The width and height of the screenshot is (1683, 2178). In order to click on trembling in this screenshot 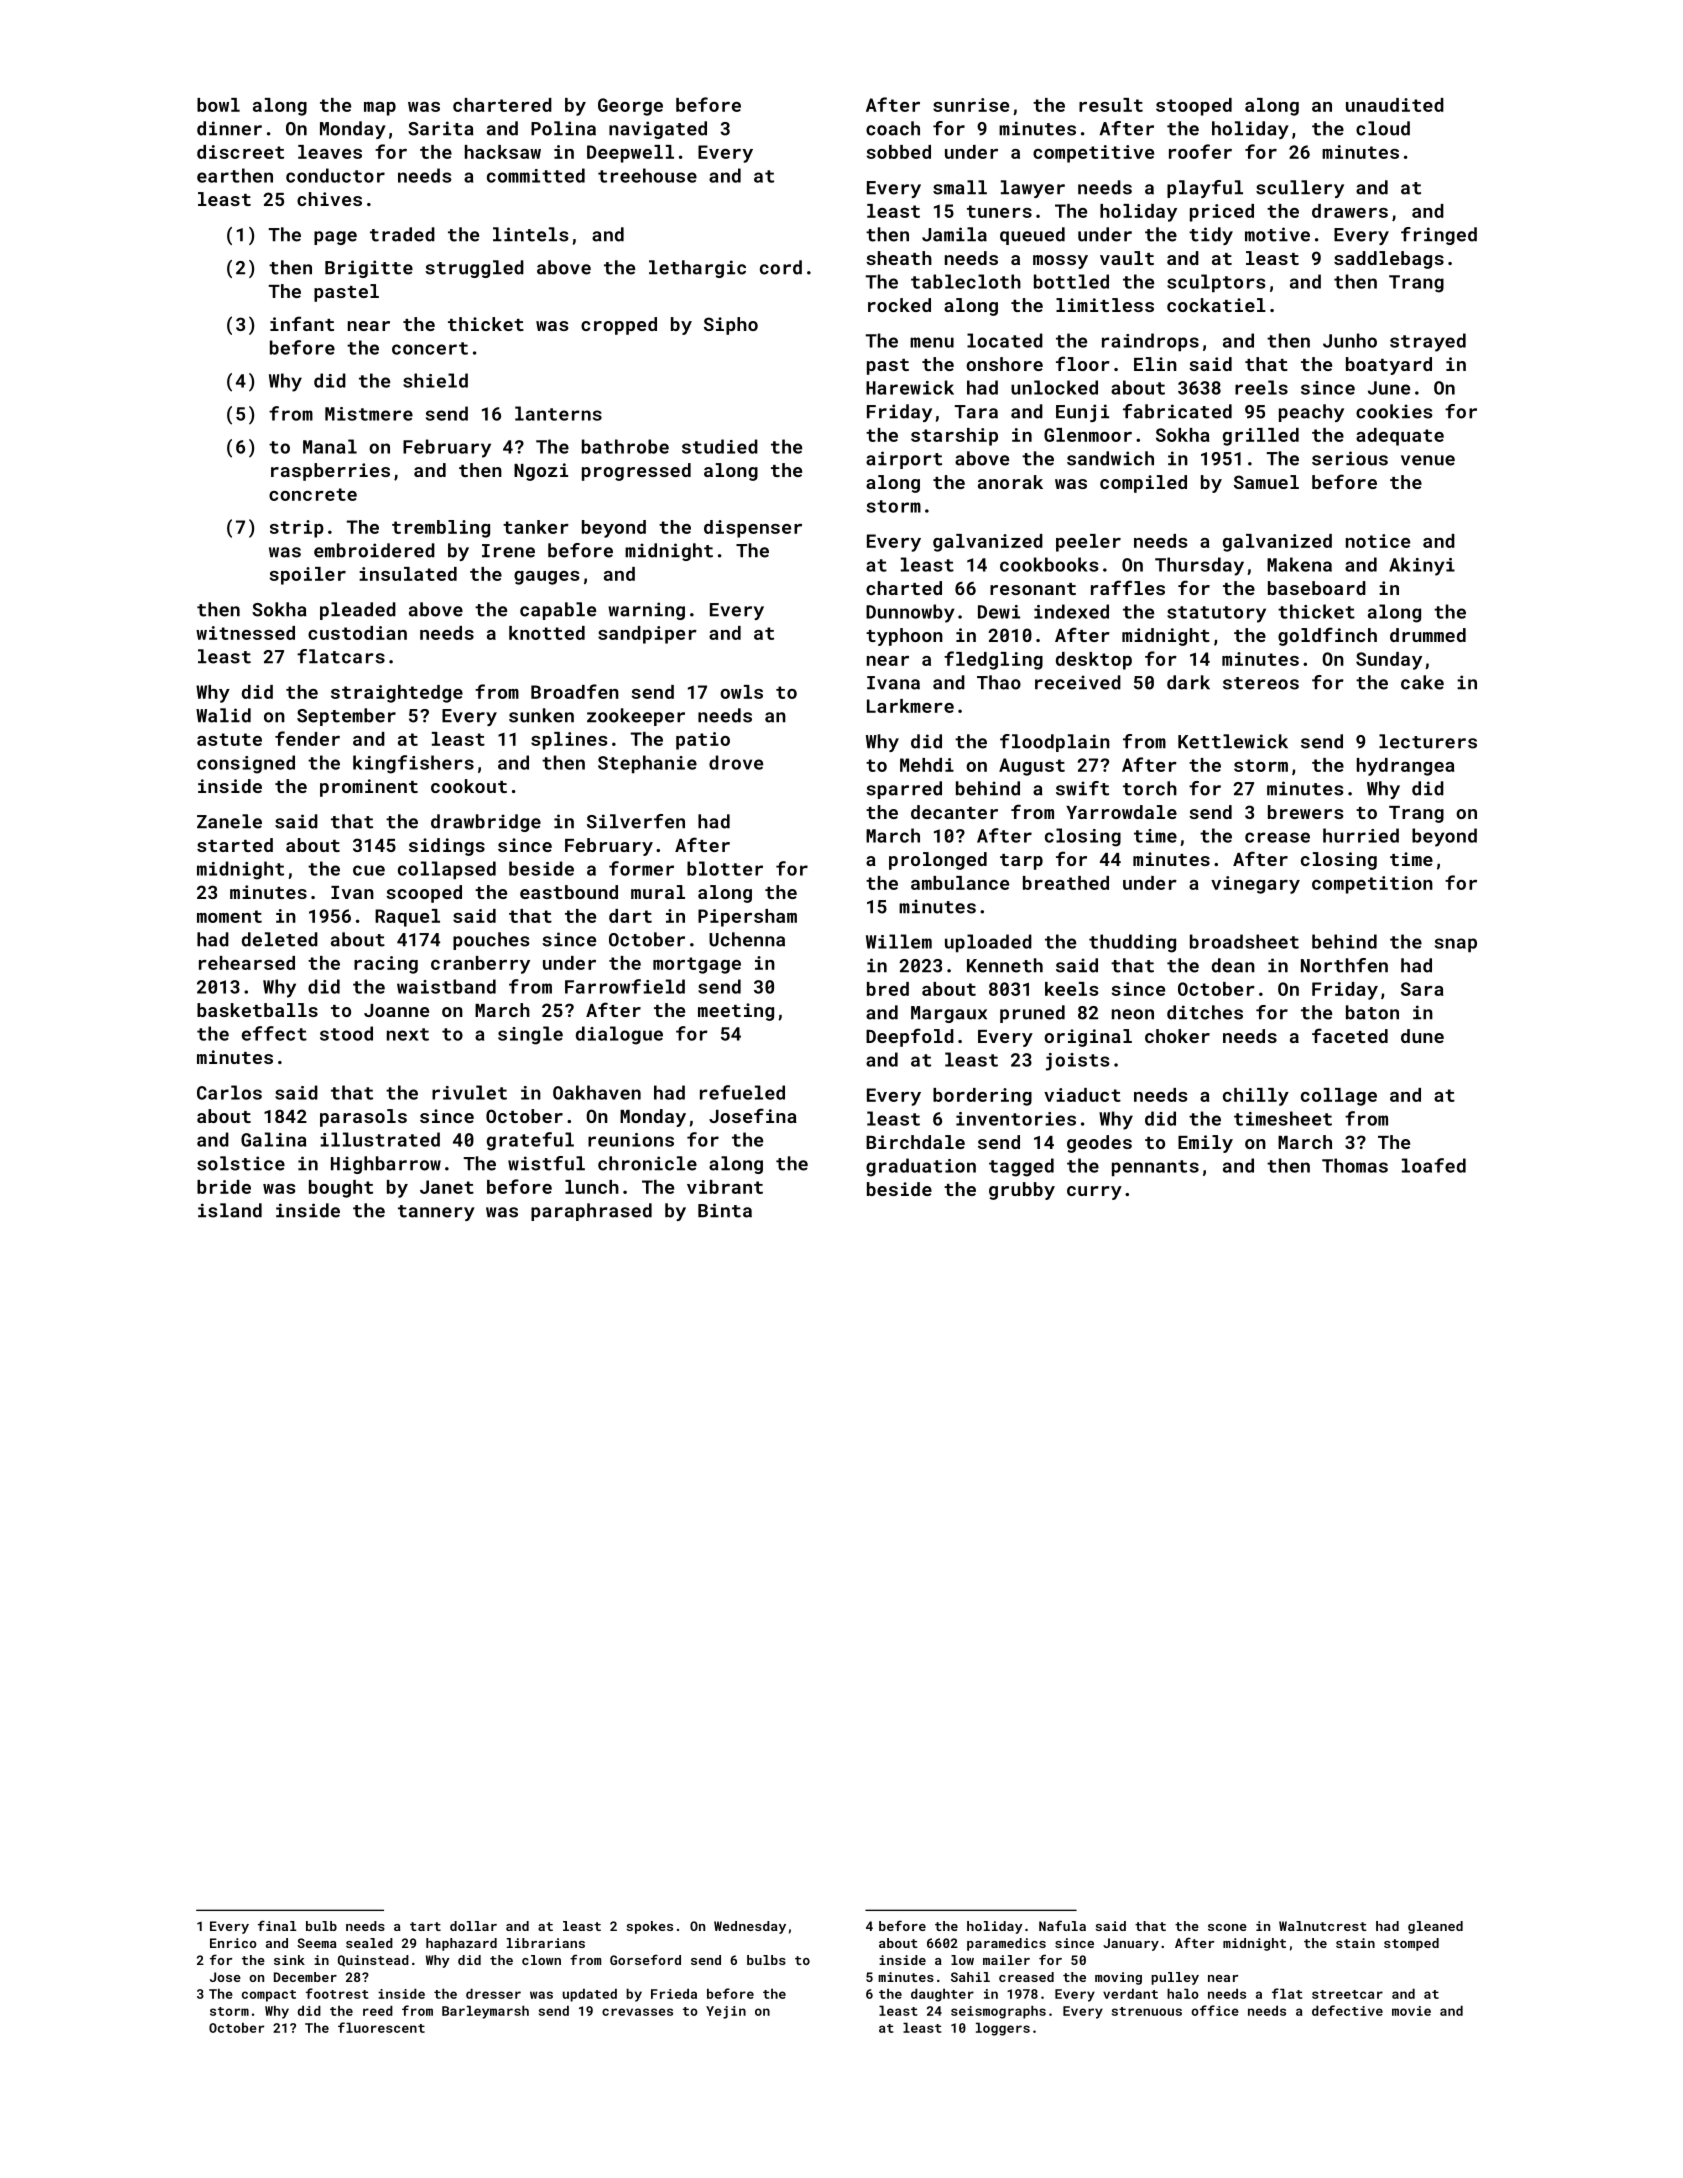, I will do `click(441, 529)`.
